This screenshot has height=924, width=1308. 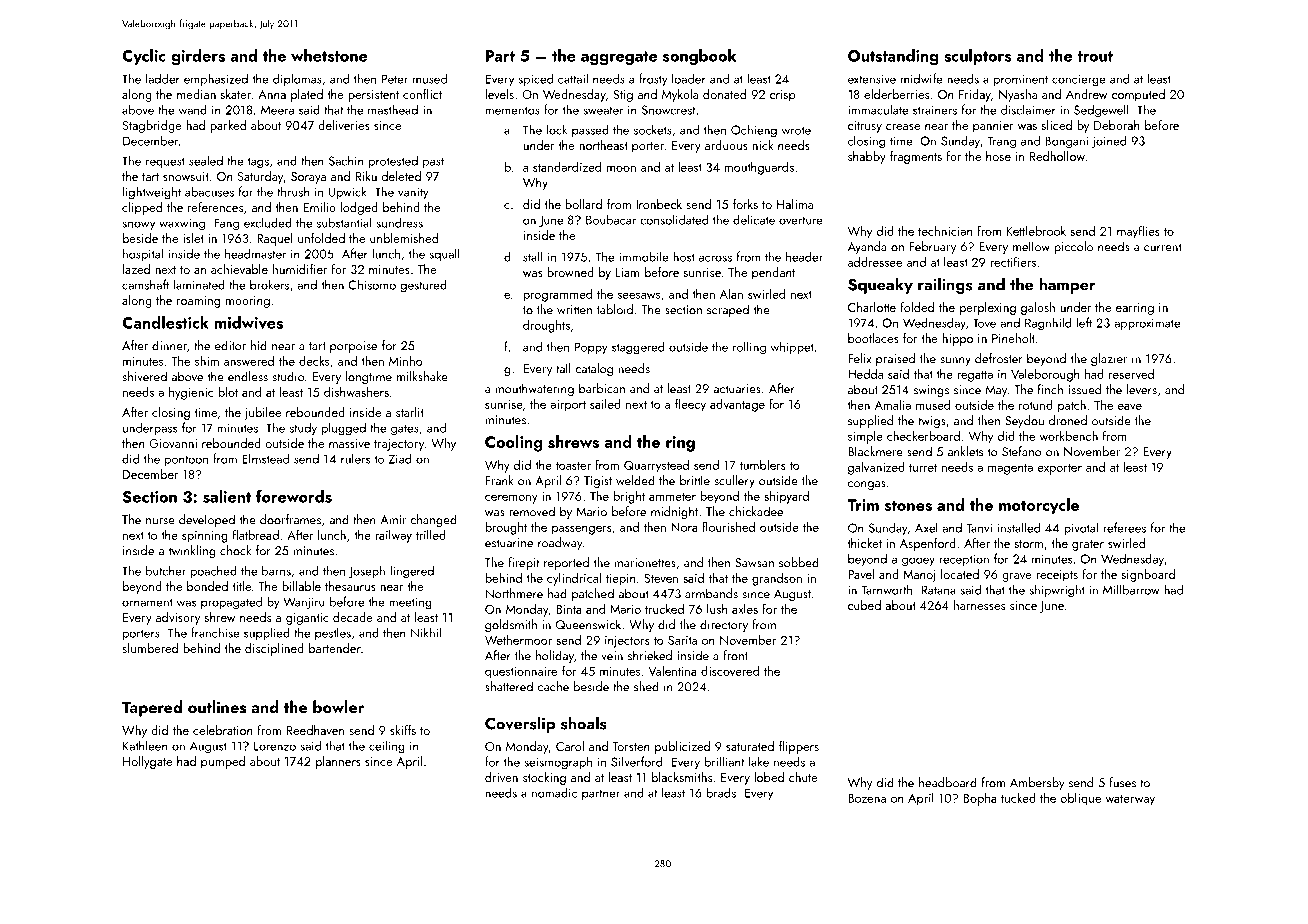 What do you see at coordinates (329, 55) in the screenshot?
I see `whetstone` at bounding box center [329, 55].
